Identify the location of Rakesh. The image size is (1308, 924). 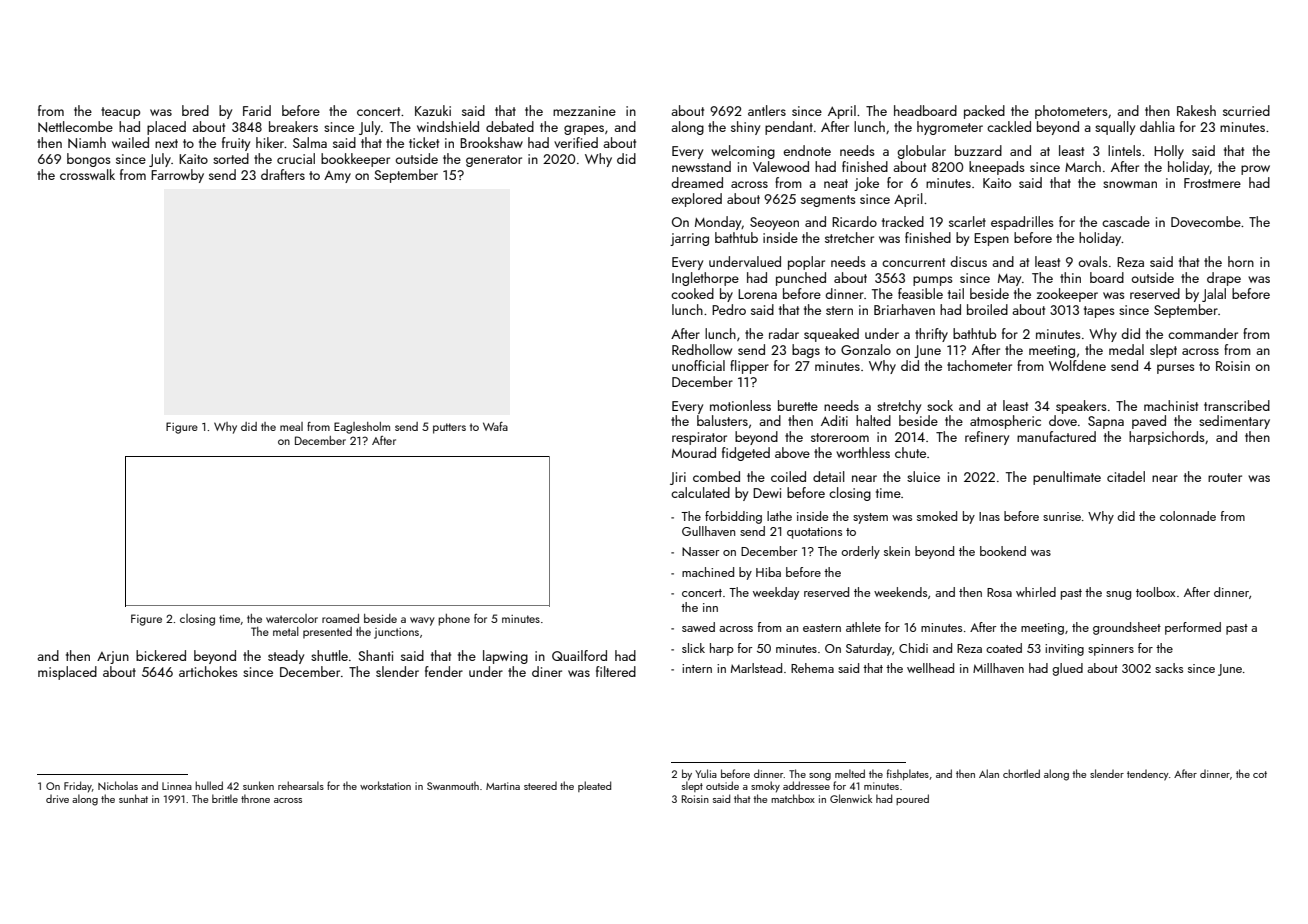
(1196, 110).
